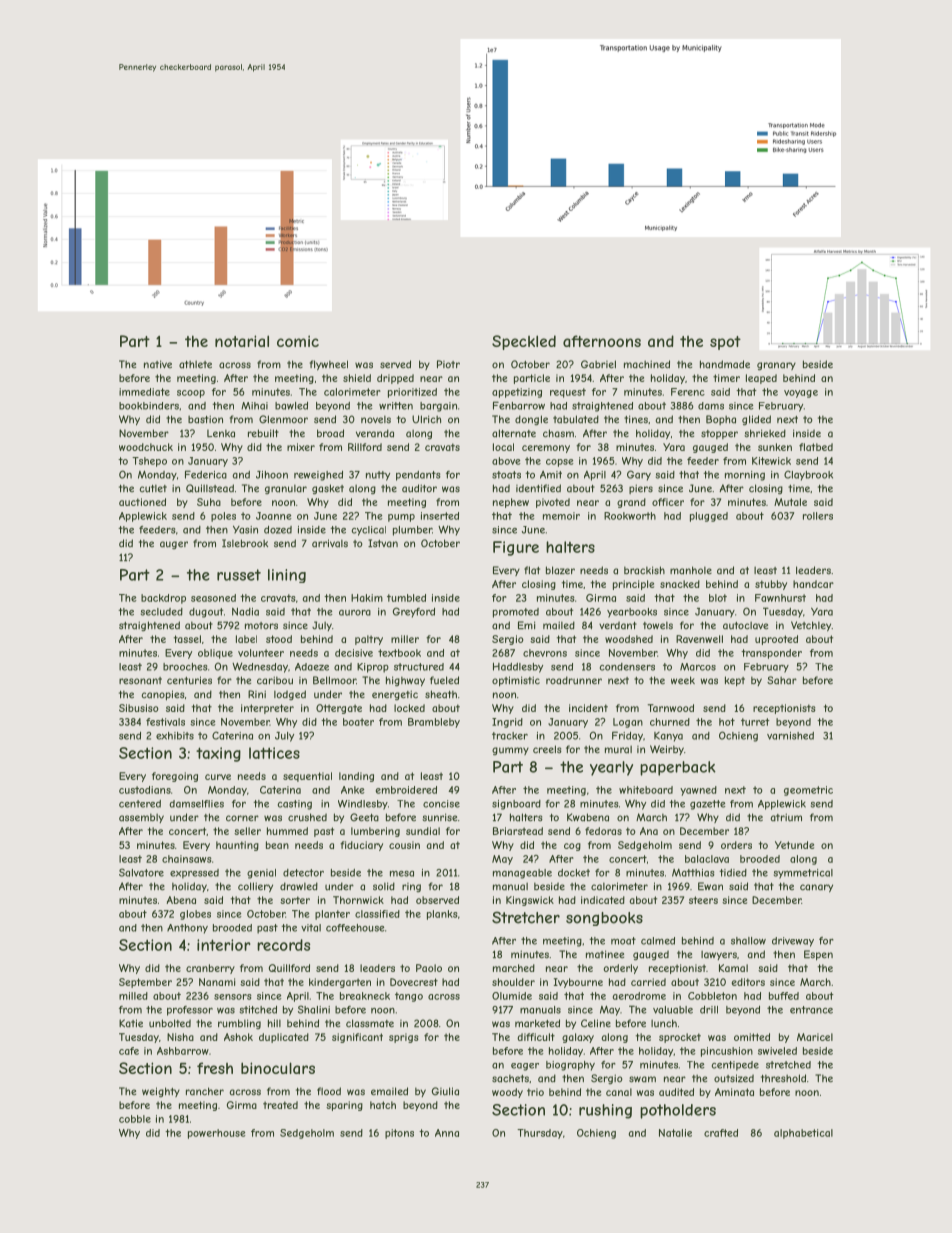 The image size is (952, 1233). Describe the element at coordinates (578, 983) in the screenshot. I see `Ivybourne` at that location.
